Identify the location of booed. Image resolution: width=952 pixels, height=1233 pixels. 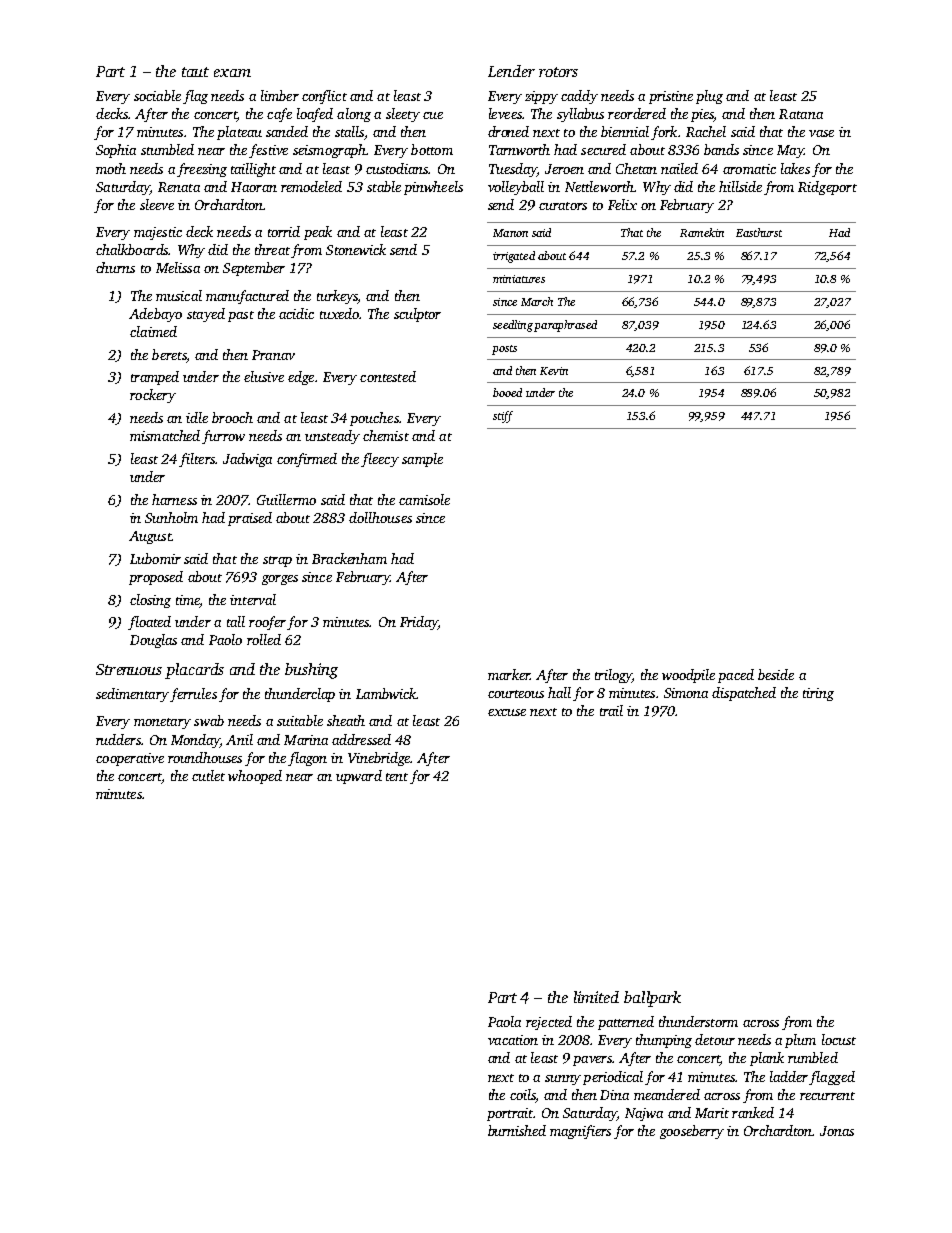
(507, 392).
